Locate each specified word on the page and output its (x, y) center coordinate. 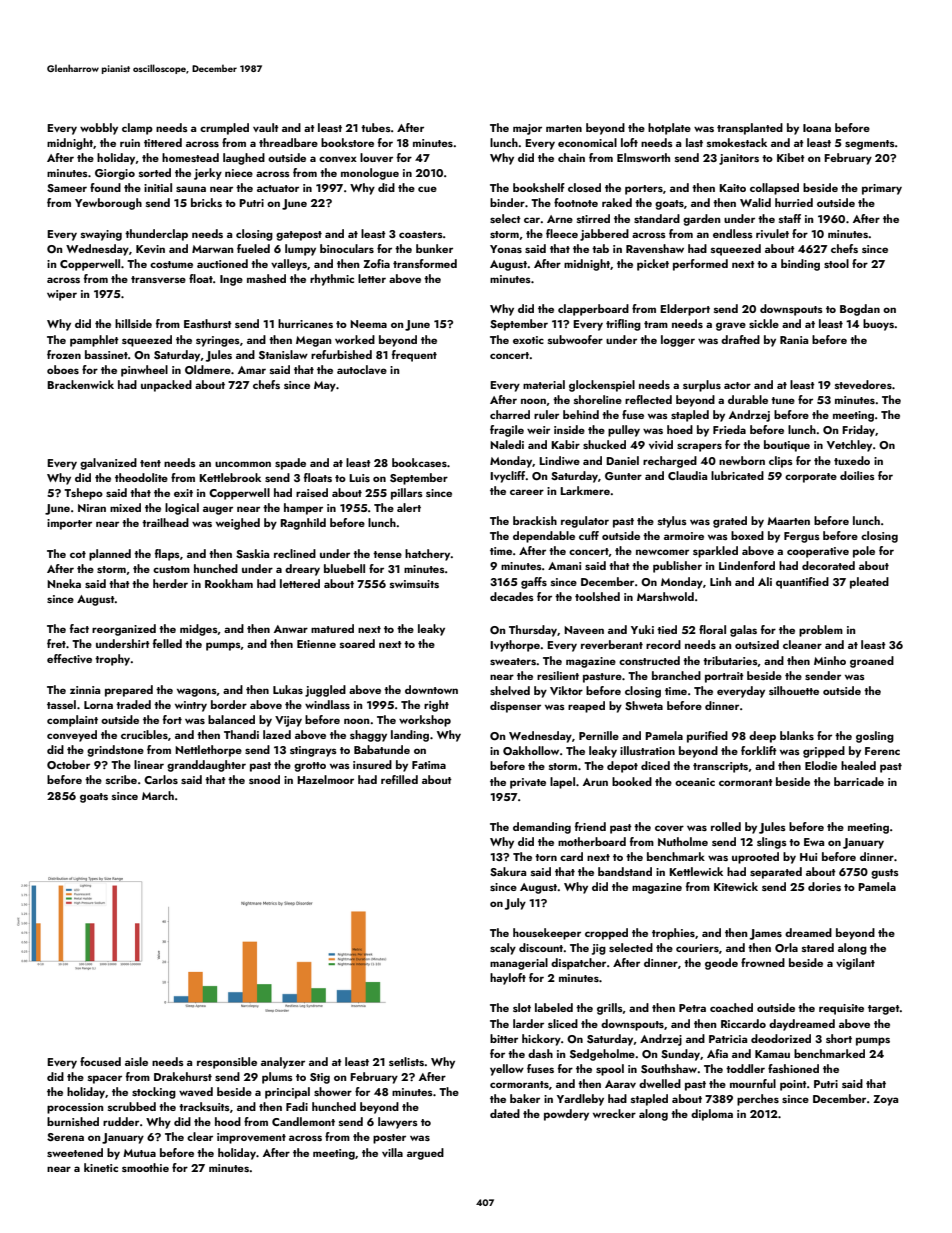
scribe (121, 779)
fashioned (793, 1068)
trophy (113, 660)
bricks (206, 202)
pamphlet (94, 341)
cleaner (802, 644)
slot (522, 1007)
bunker (434, 248)
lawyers (398, 1123)
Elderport (685, 310)
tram (656, 324)
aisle (136, 1061)
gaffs (534, 583)
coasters (421, 234)
